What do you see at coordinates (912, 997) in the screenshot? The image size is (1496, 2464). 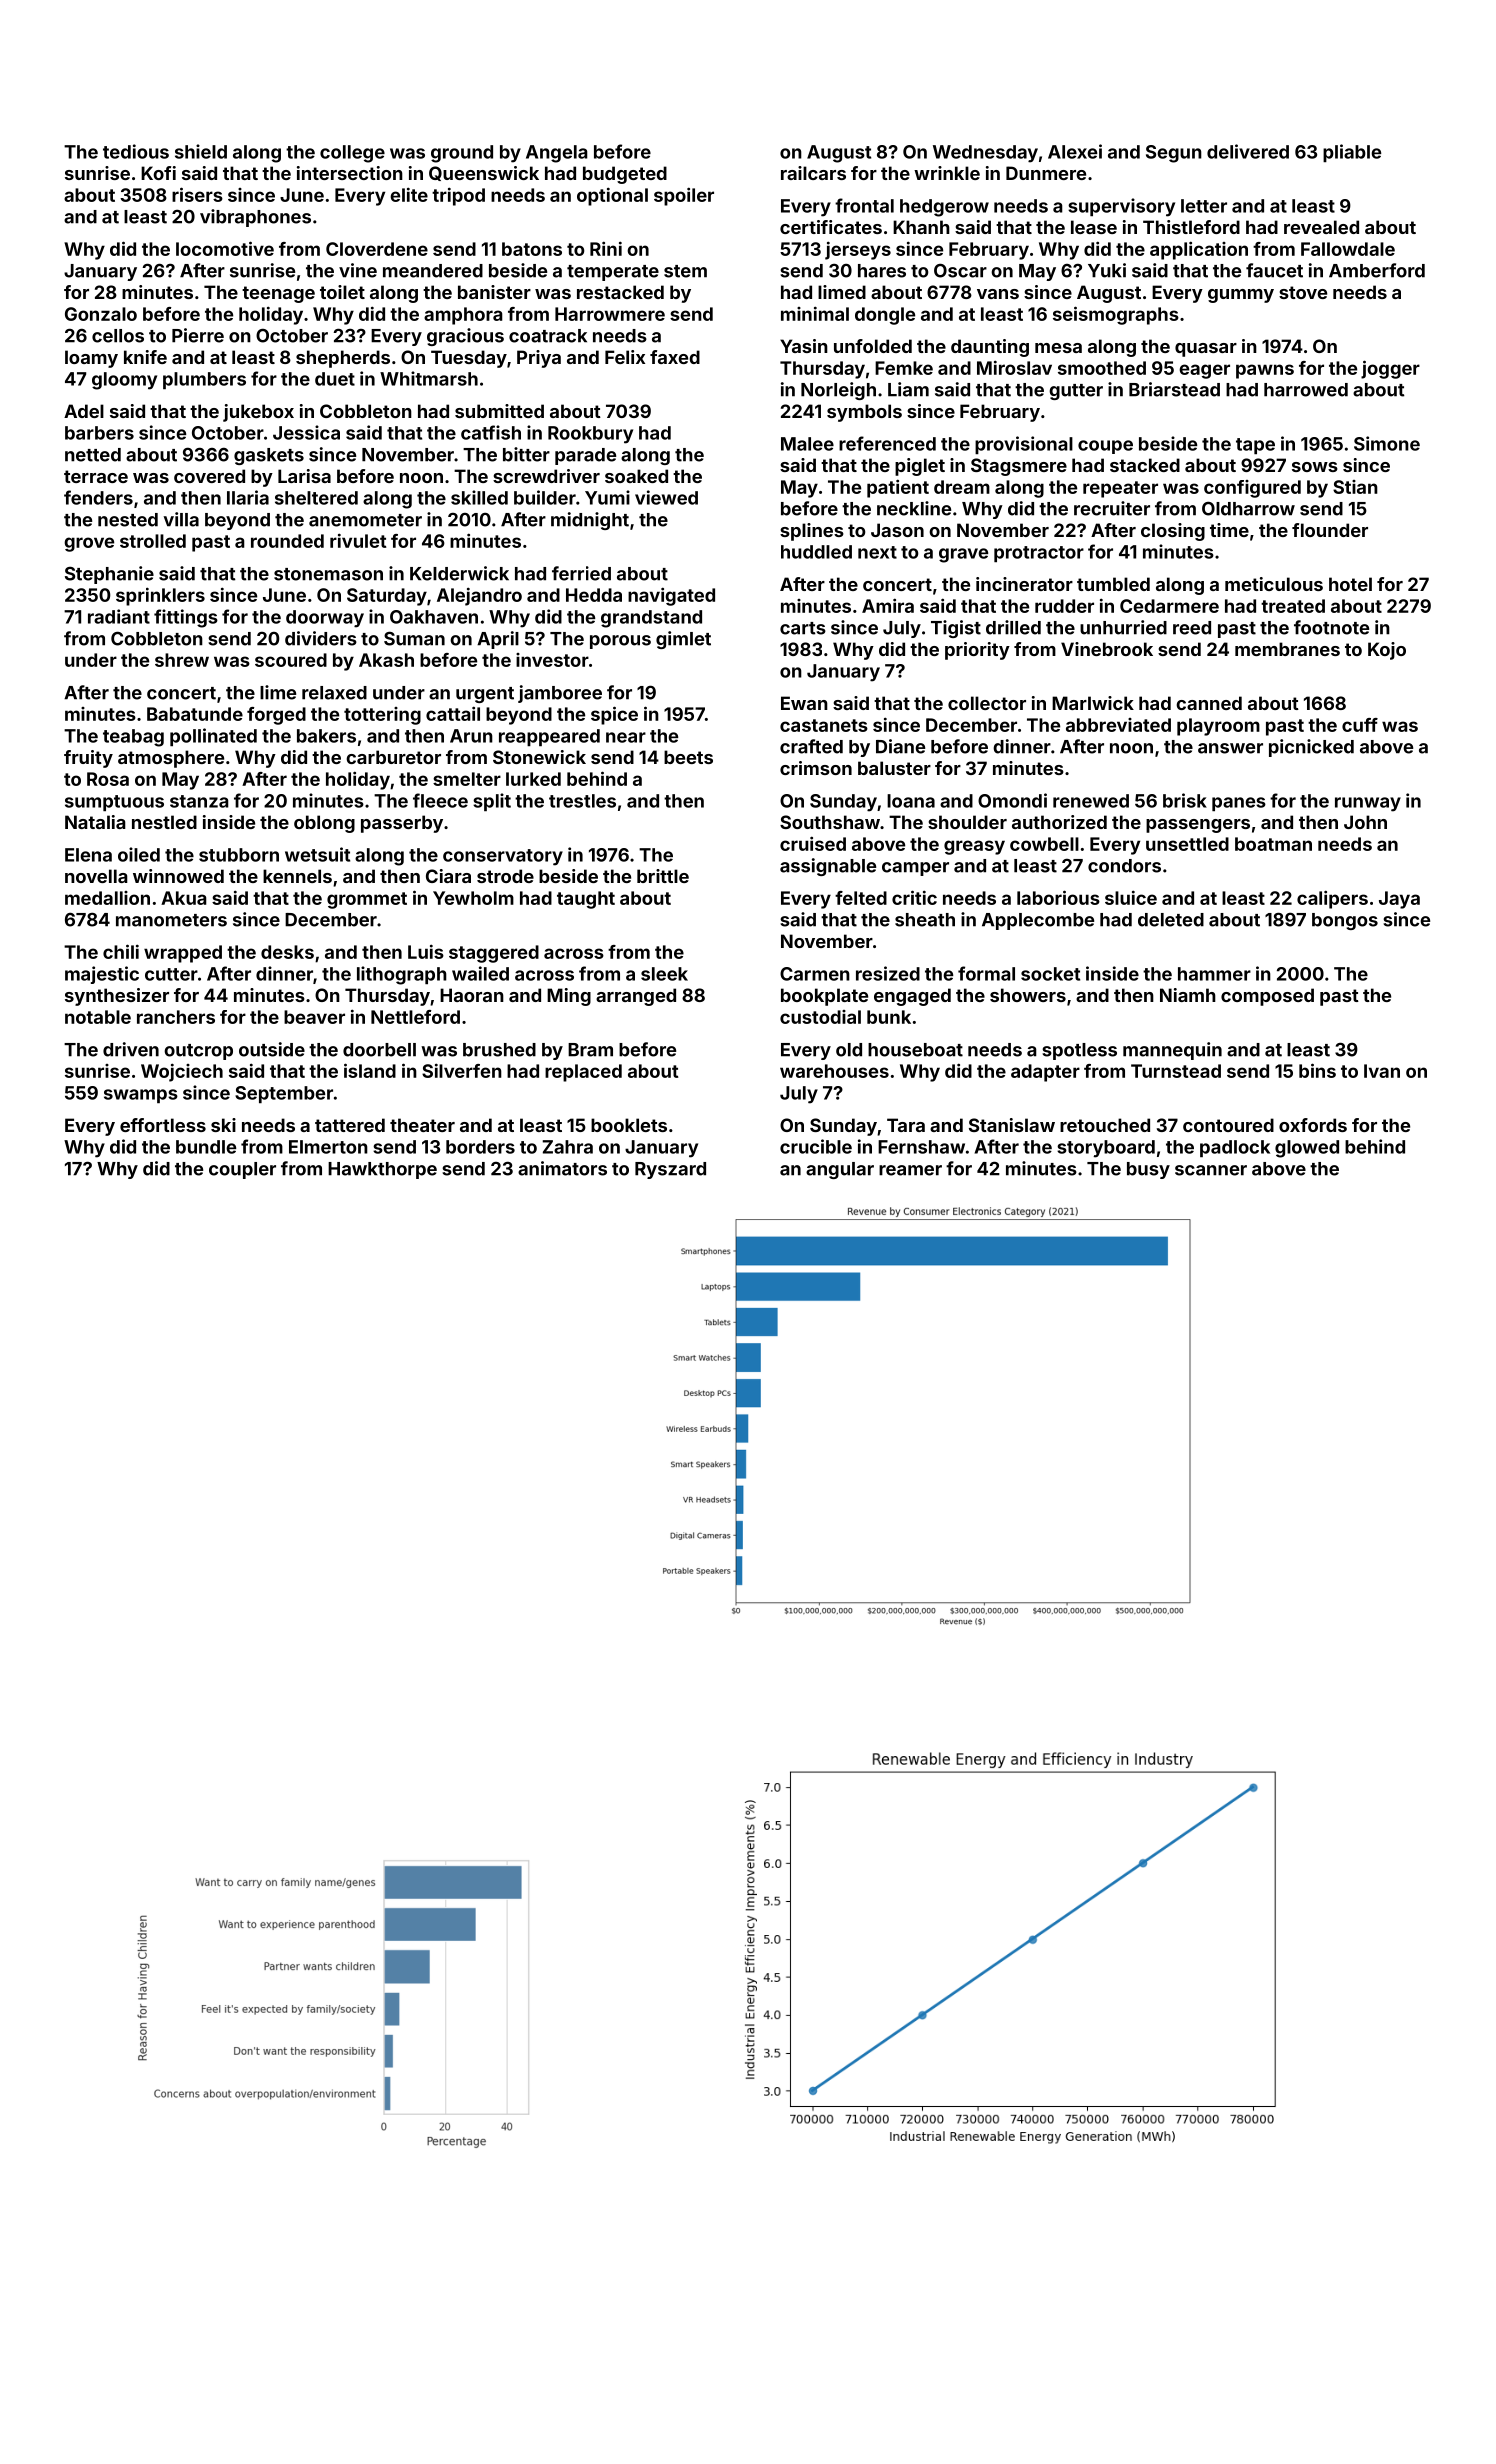 I see `engaged` at bounding box center [912, 997].
